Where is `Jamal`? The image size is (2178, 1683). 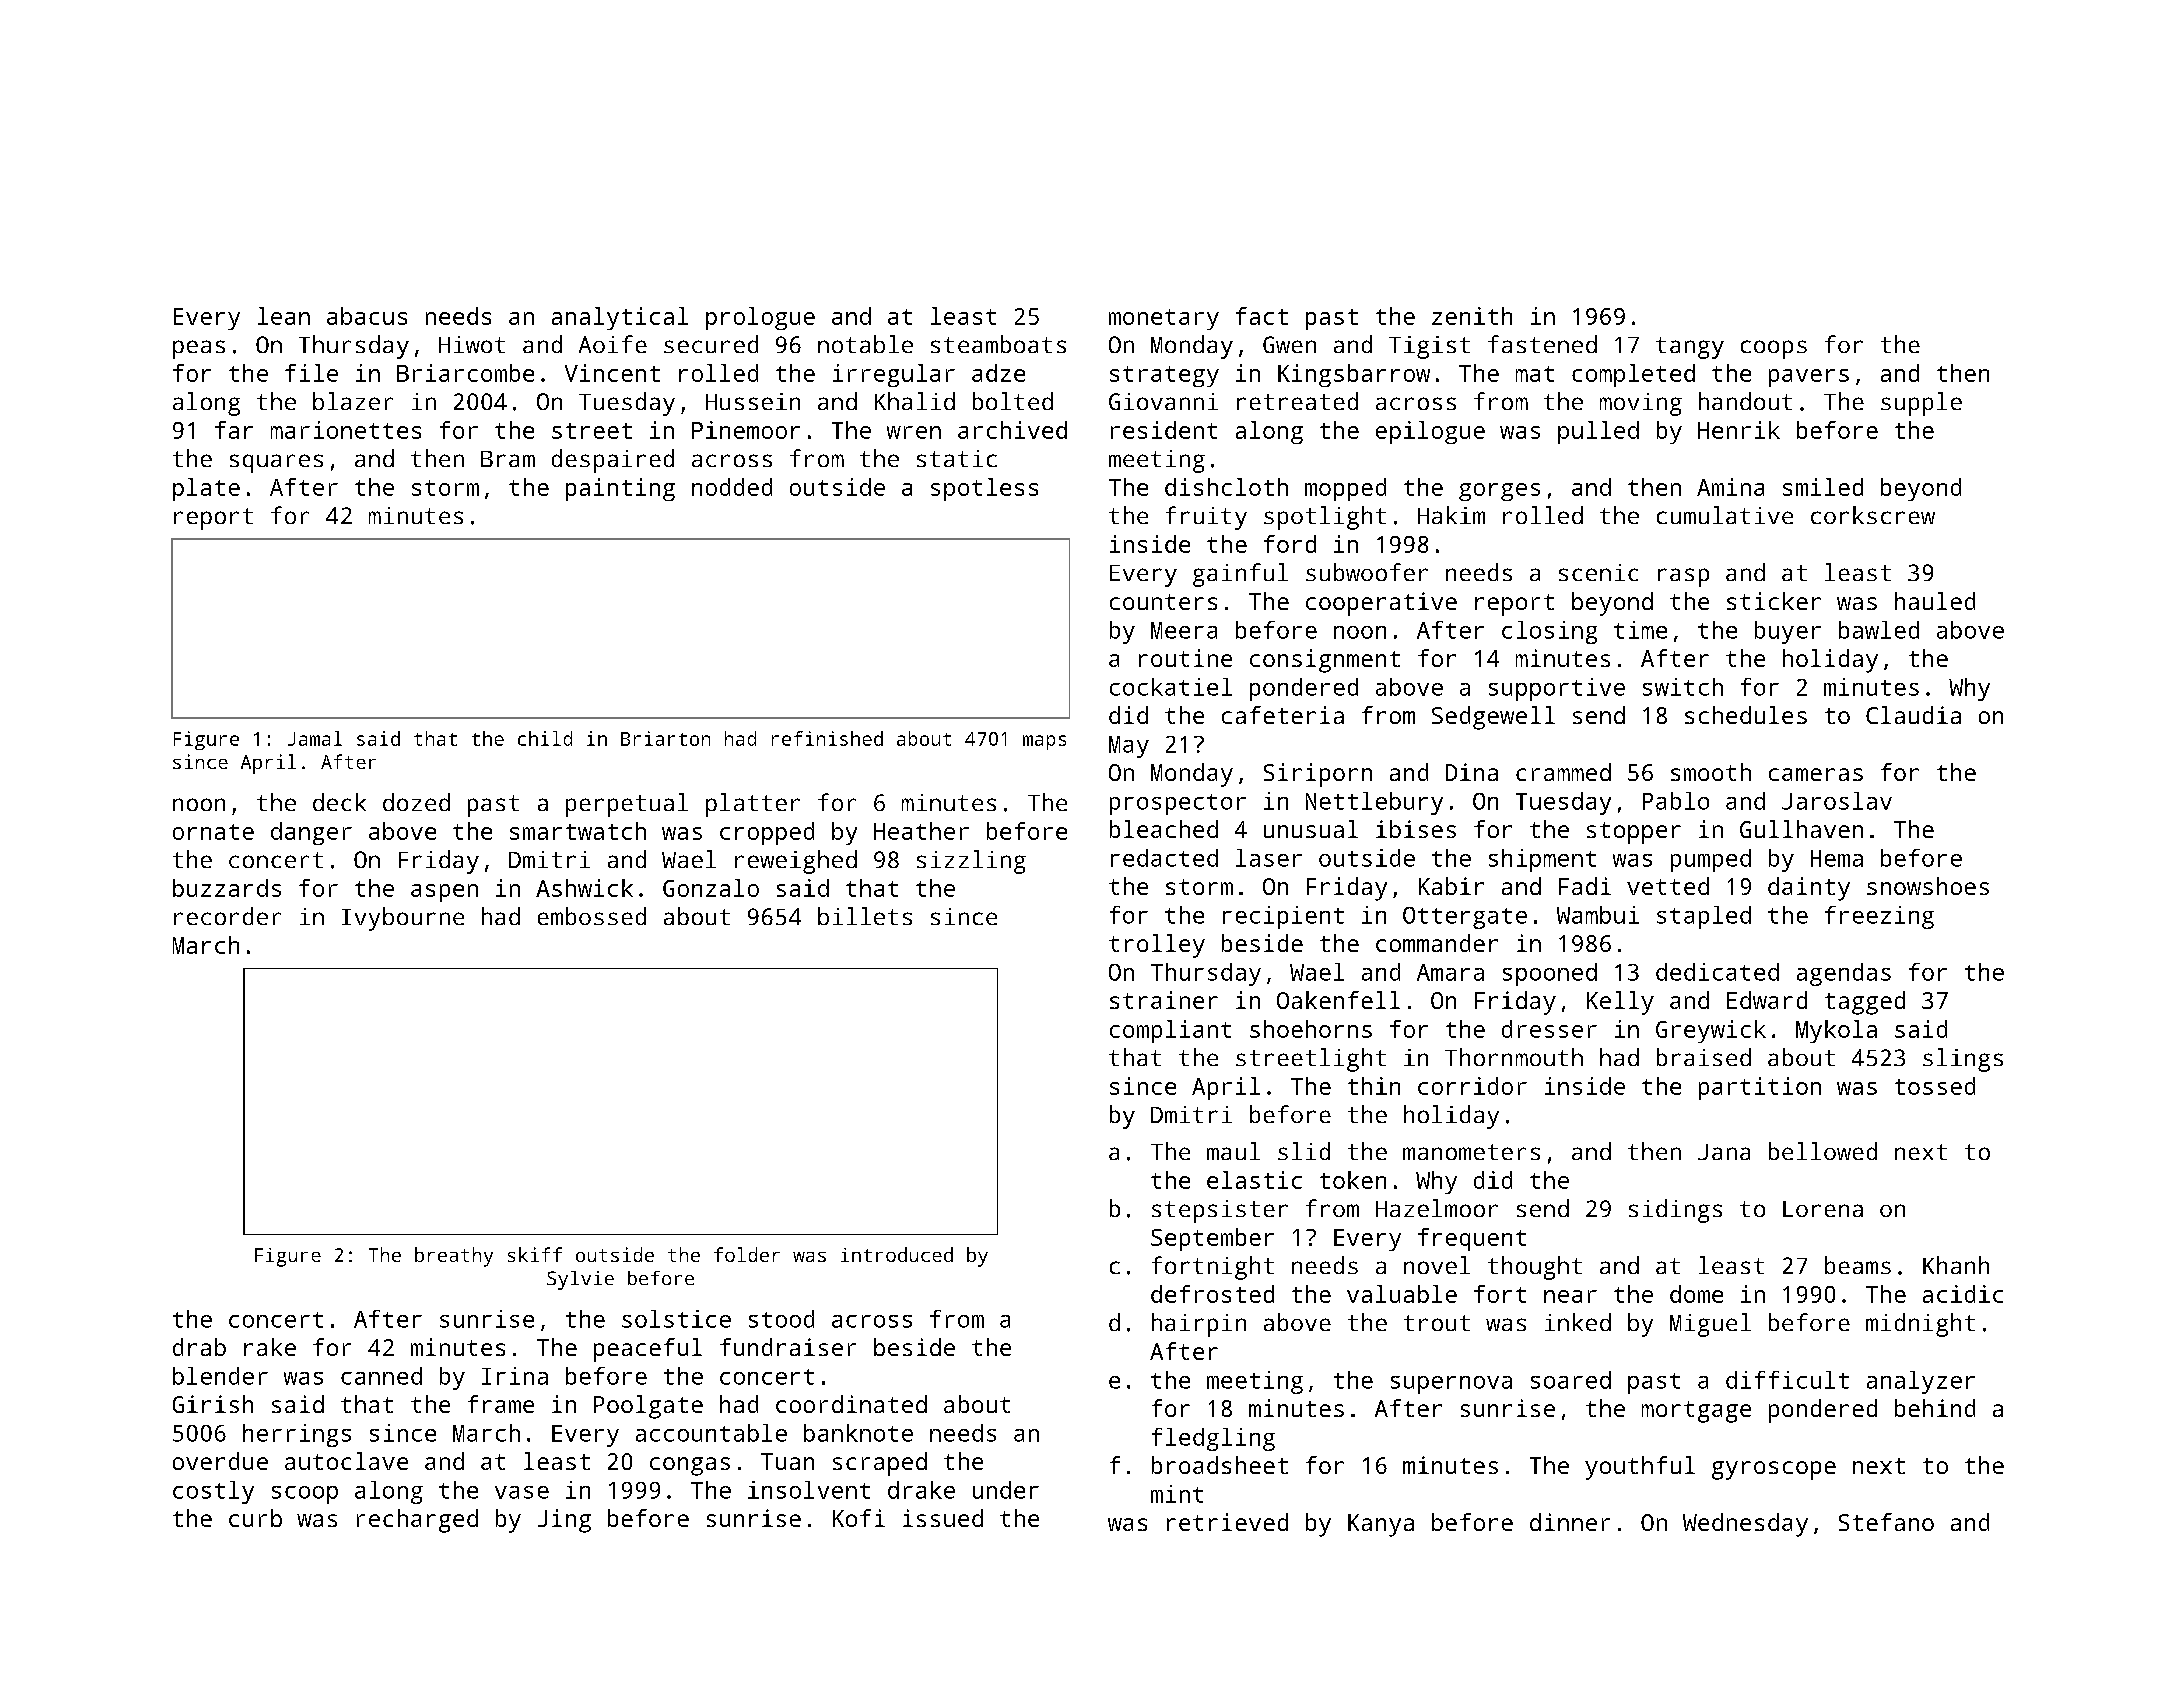
Jamal is located at coordinates (315, 738).
